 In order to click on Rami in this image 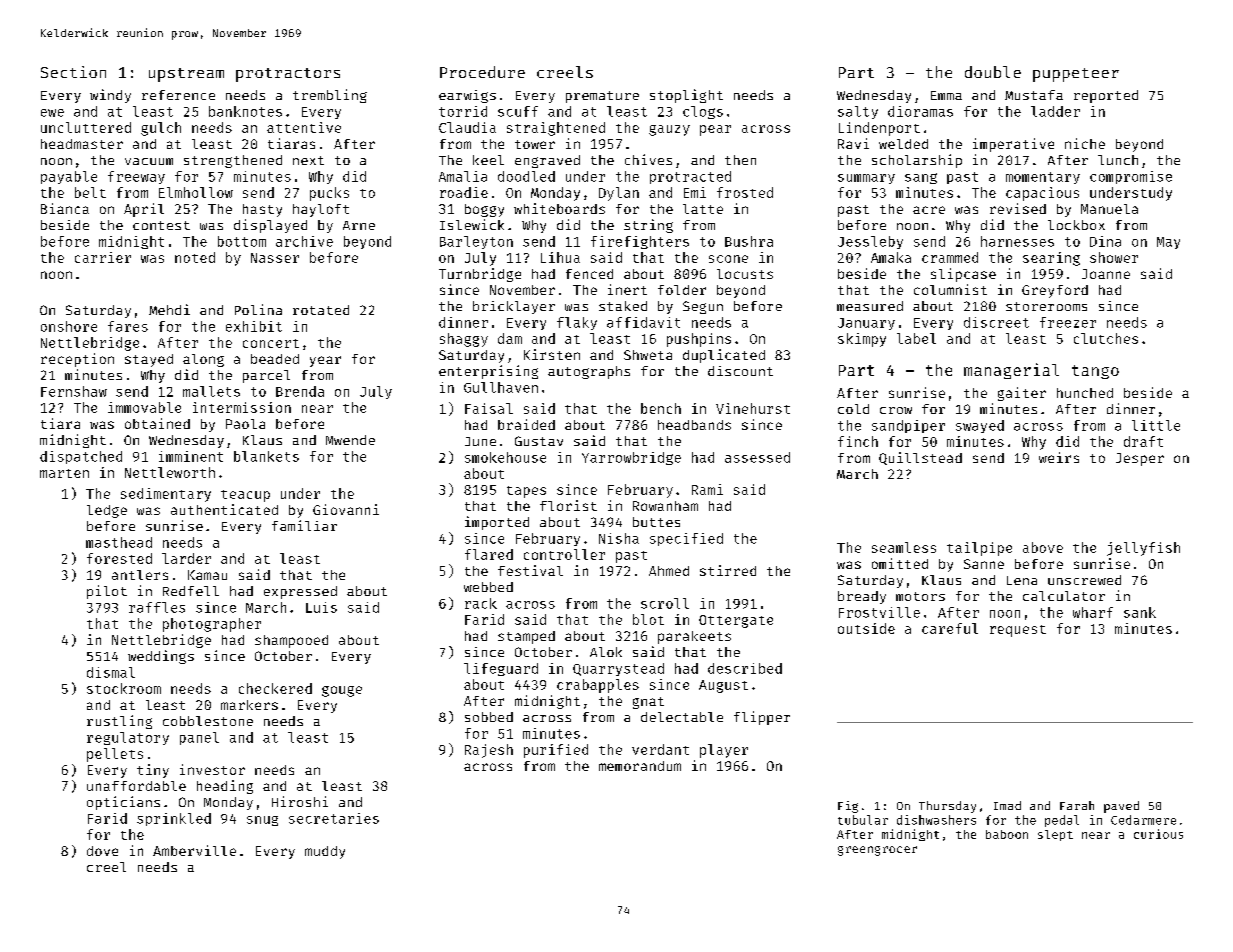, I will do `click(707, 489)`.
